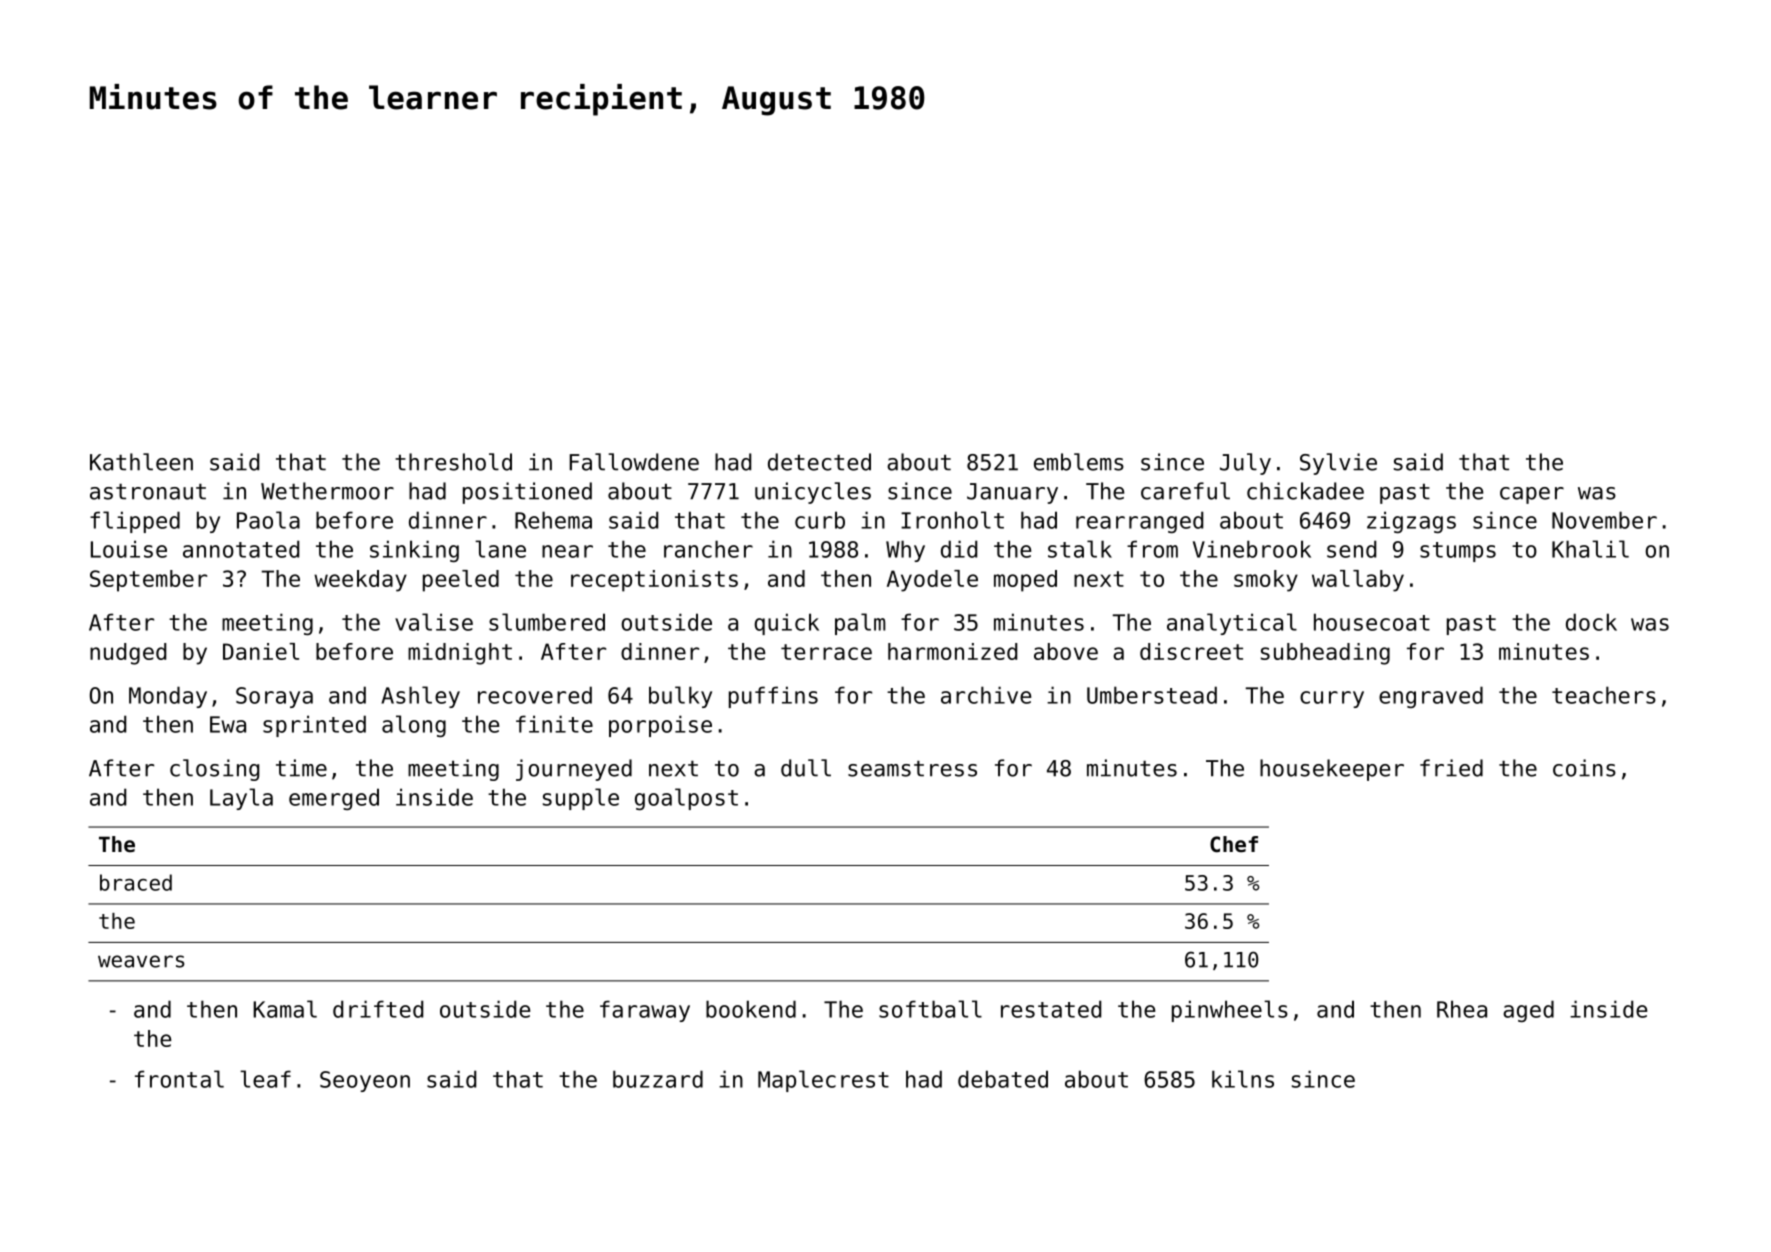 This screenshot has width=1771, height=1252. What do you see at coordinates (1230, 1011) in the screenshot?
I see `pinwheels` at bounding box center [1230, 1011].
